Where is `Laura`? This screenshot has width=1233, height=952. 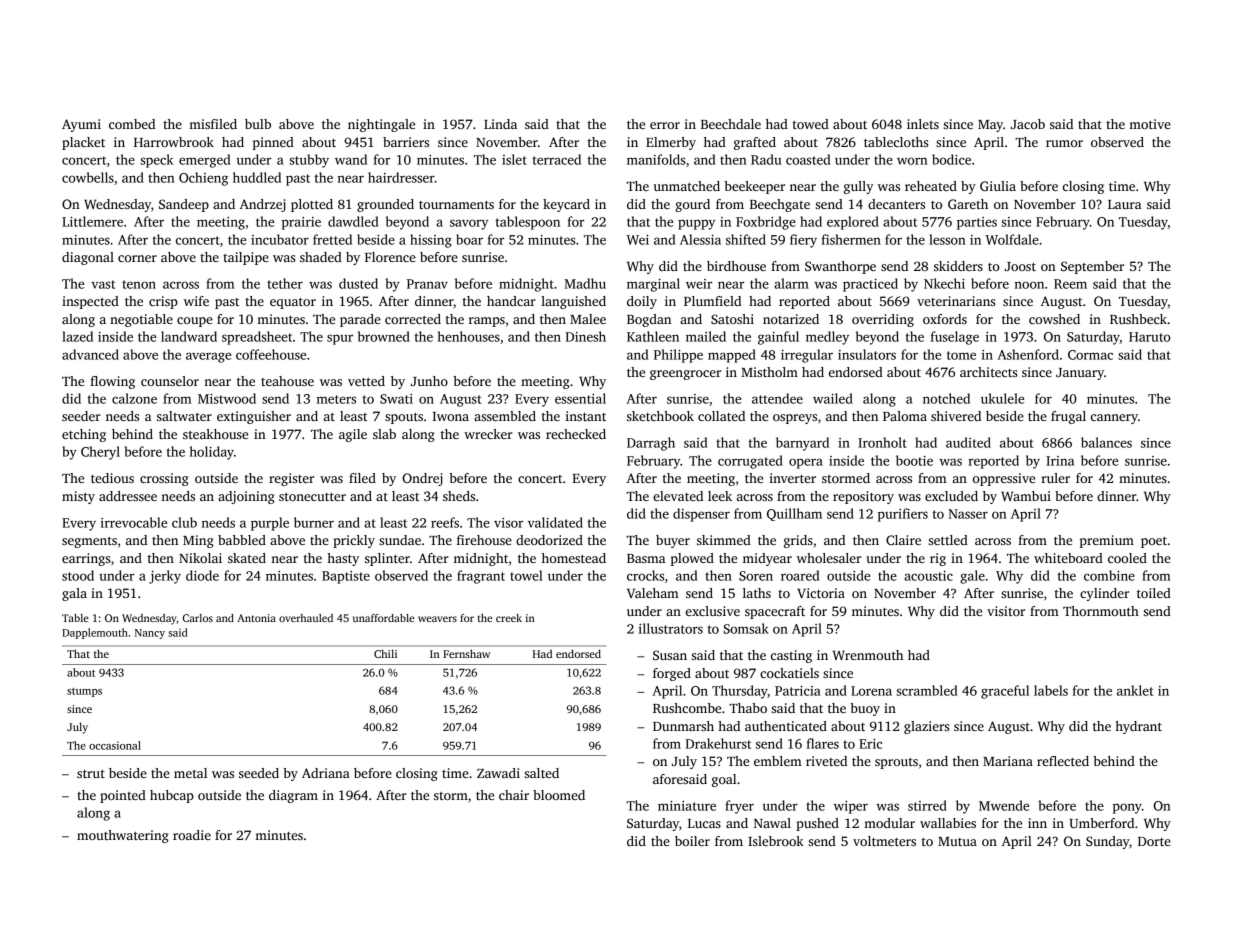
Laura is located at coordinates (1124, 204).
